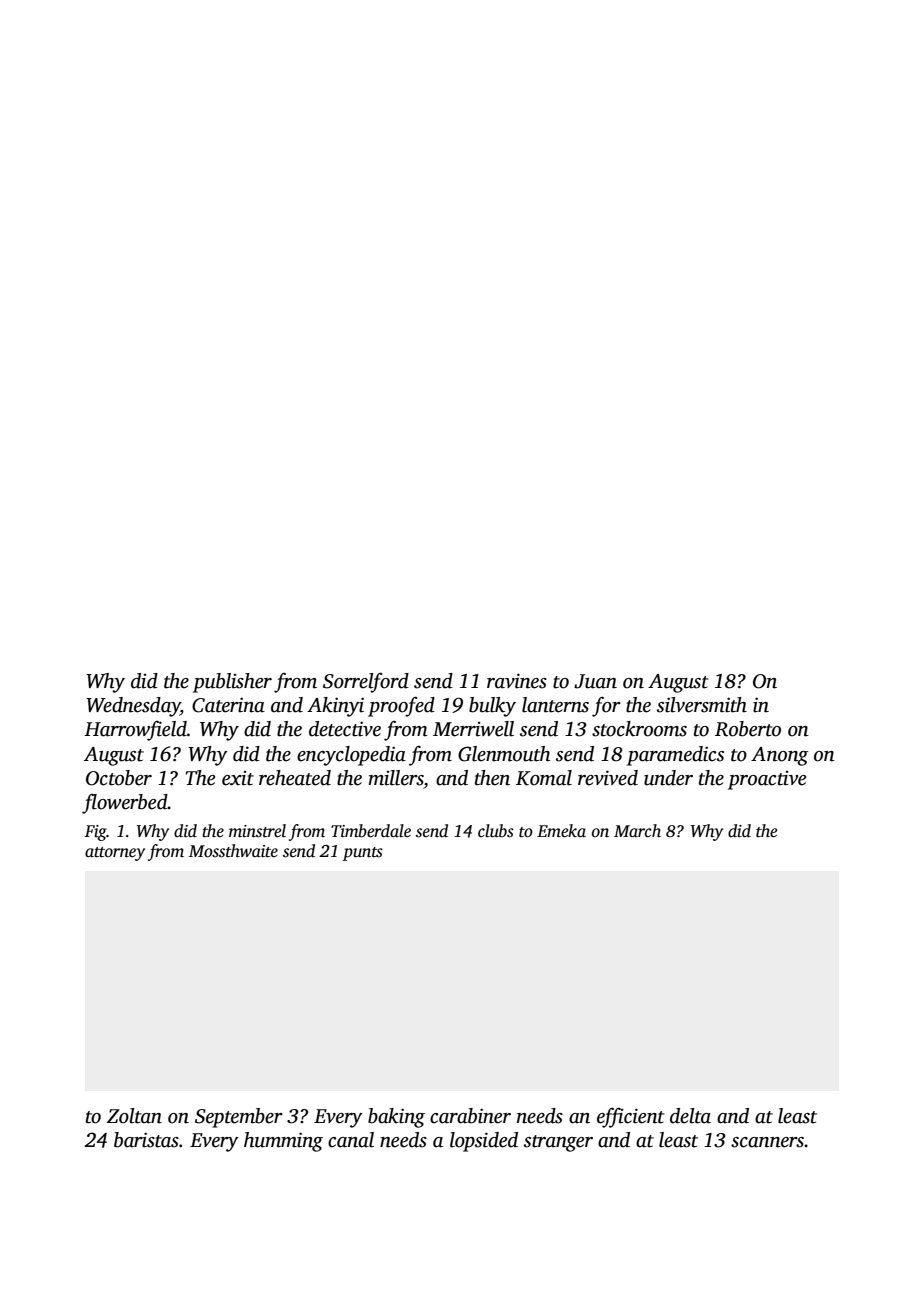 The width and height of the image is (924, 1311). Describe the element at coordinates (595, 681) in the image. I see `Juan` at that location.
